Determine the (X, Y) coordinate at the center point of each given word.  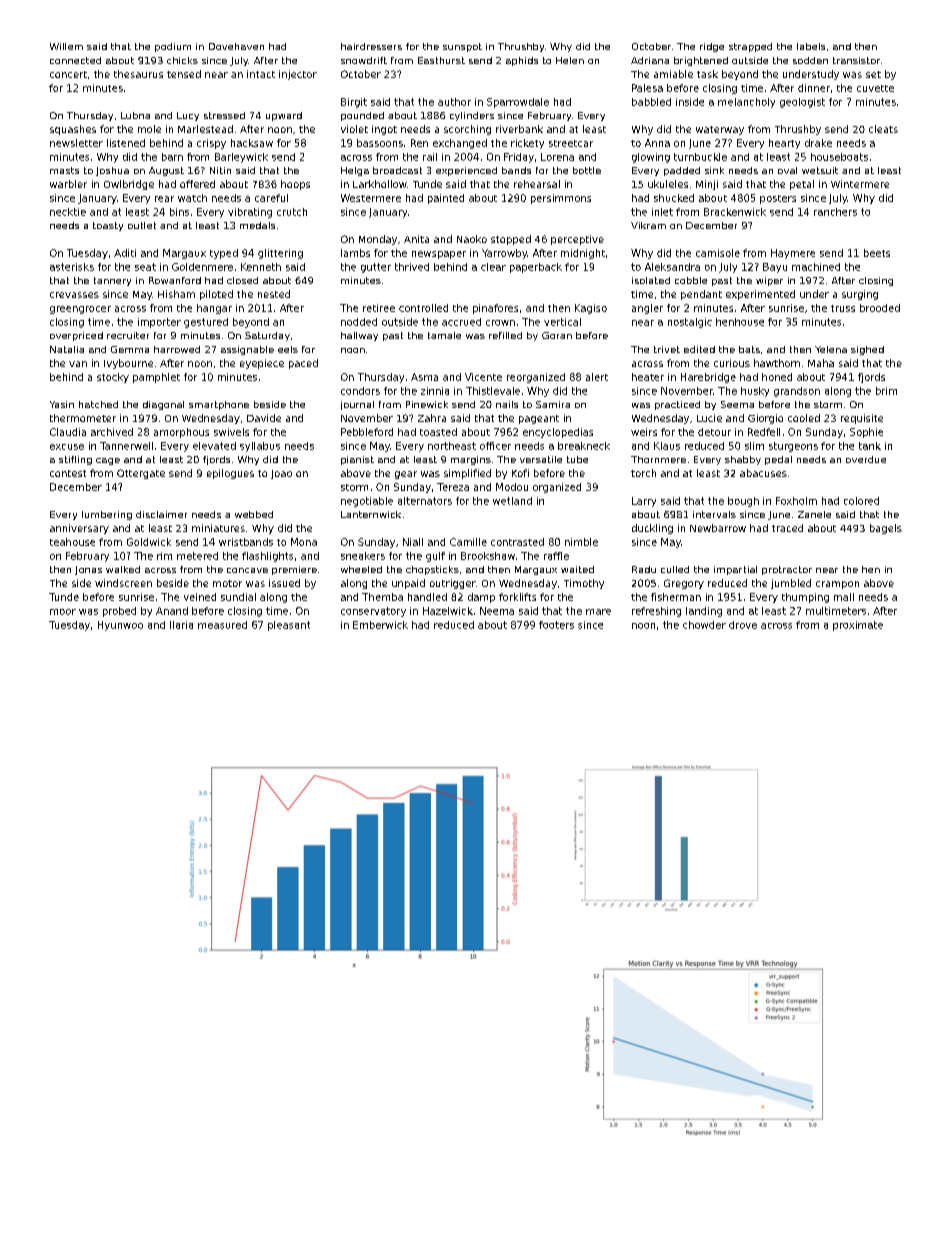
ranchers (835, 212)
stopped (511, 240)
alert (597, 377)
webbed (254, 514)
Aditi (125, 253)
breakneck (584, 446)
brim (886, 391)
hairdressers (371, 46)
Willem (66, 46)
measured (222, 625)
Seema (737, 404)
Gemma (130, 349)
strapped (750, 47)
